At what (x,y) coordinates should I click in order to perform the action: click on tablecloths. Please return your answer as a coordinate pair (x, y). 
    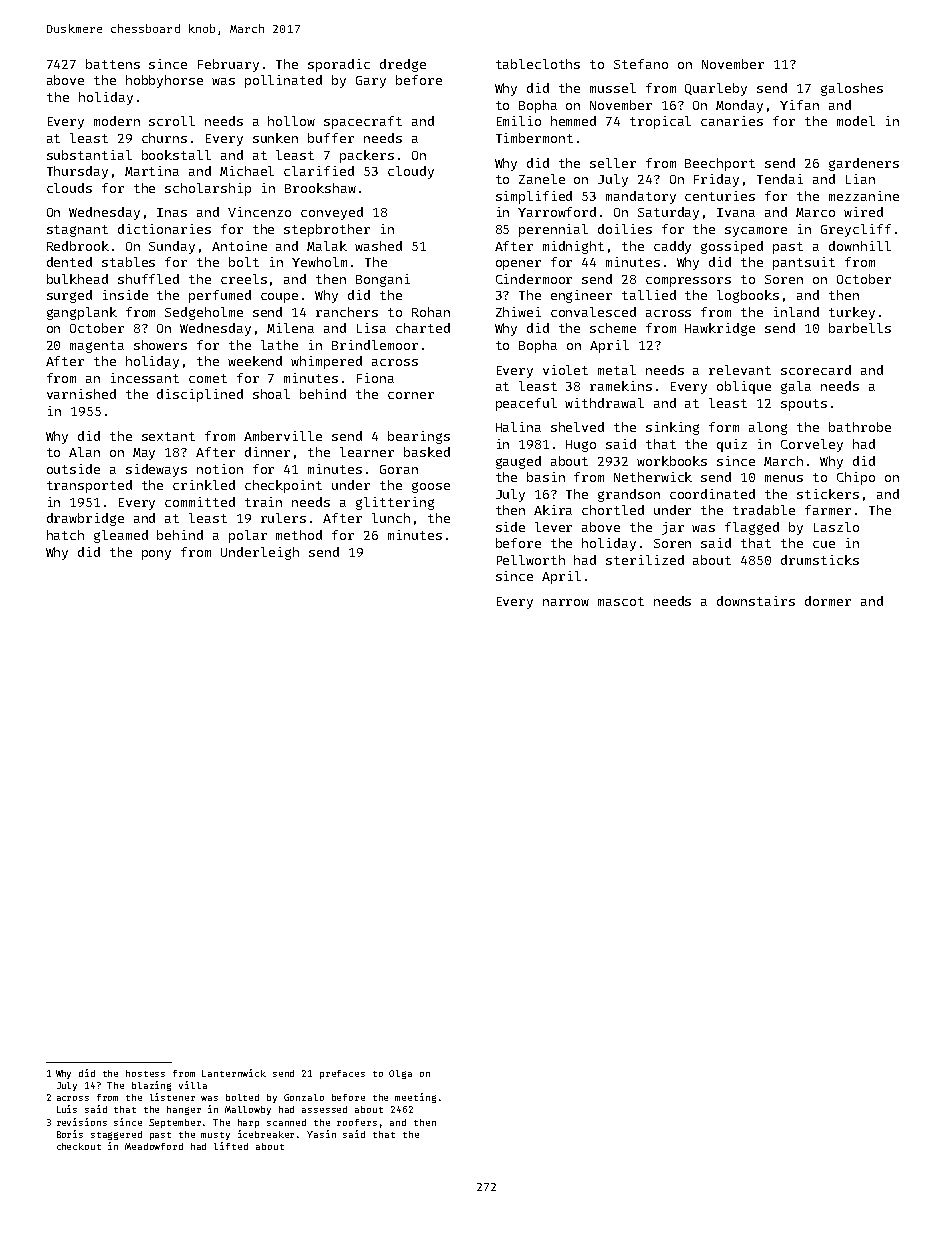
    Looking at the image, I should click on (538, 64).
